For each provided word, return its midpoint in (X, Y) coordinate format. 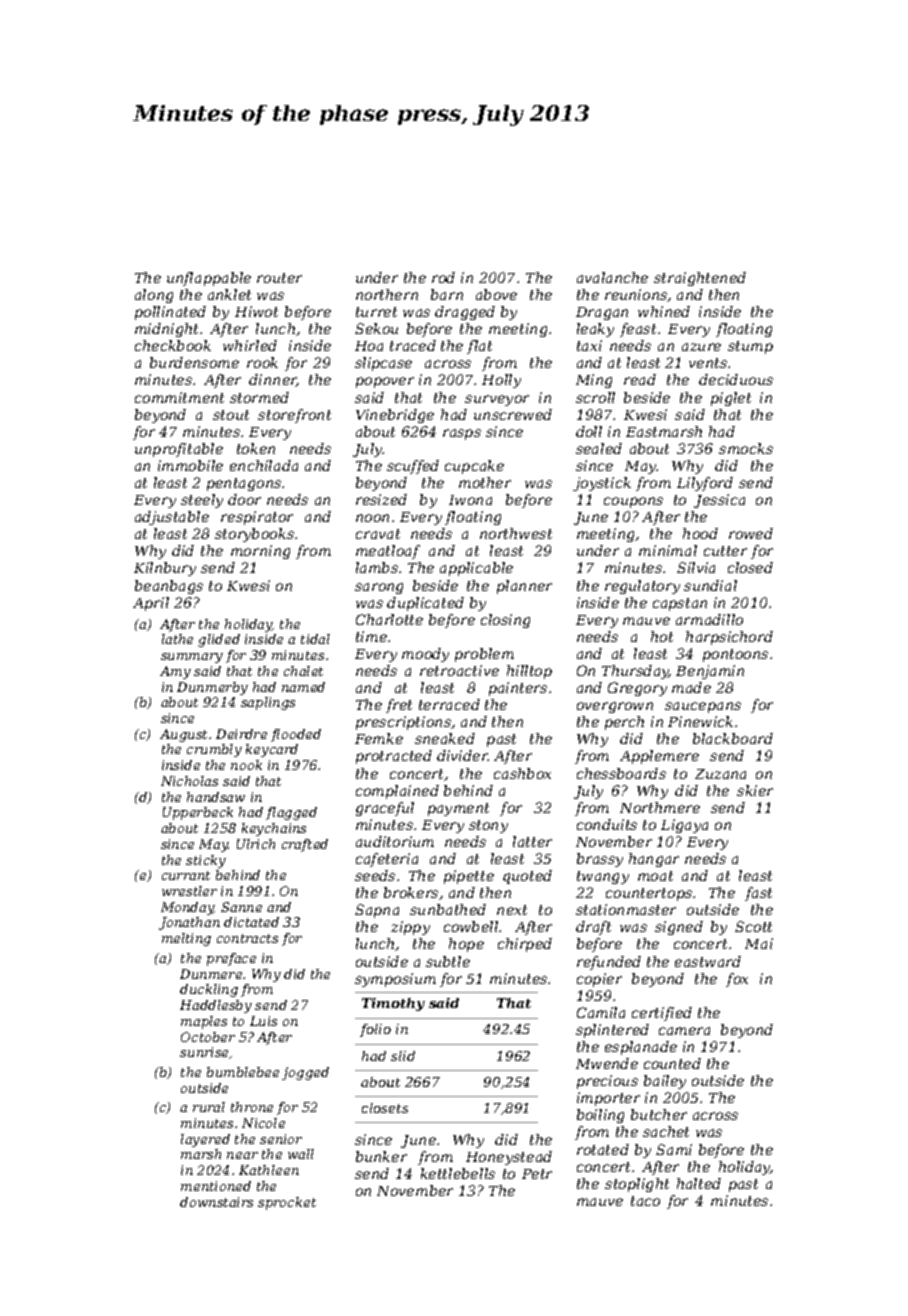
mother (485, 482)
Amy (175, 672)
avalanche (612, 277)
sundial (710, 585)
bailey (665, 1082)
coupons (633, 502)
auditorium (395, 841)
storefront (294, 416)
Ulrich (256, 844)
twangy (603, 877)
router (279, 278)
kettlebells (458, 1173)
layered (205, 1140)
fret (399, 706)
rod (443, 277)
